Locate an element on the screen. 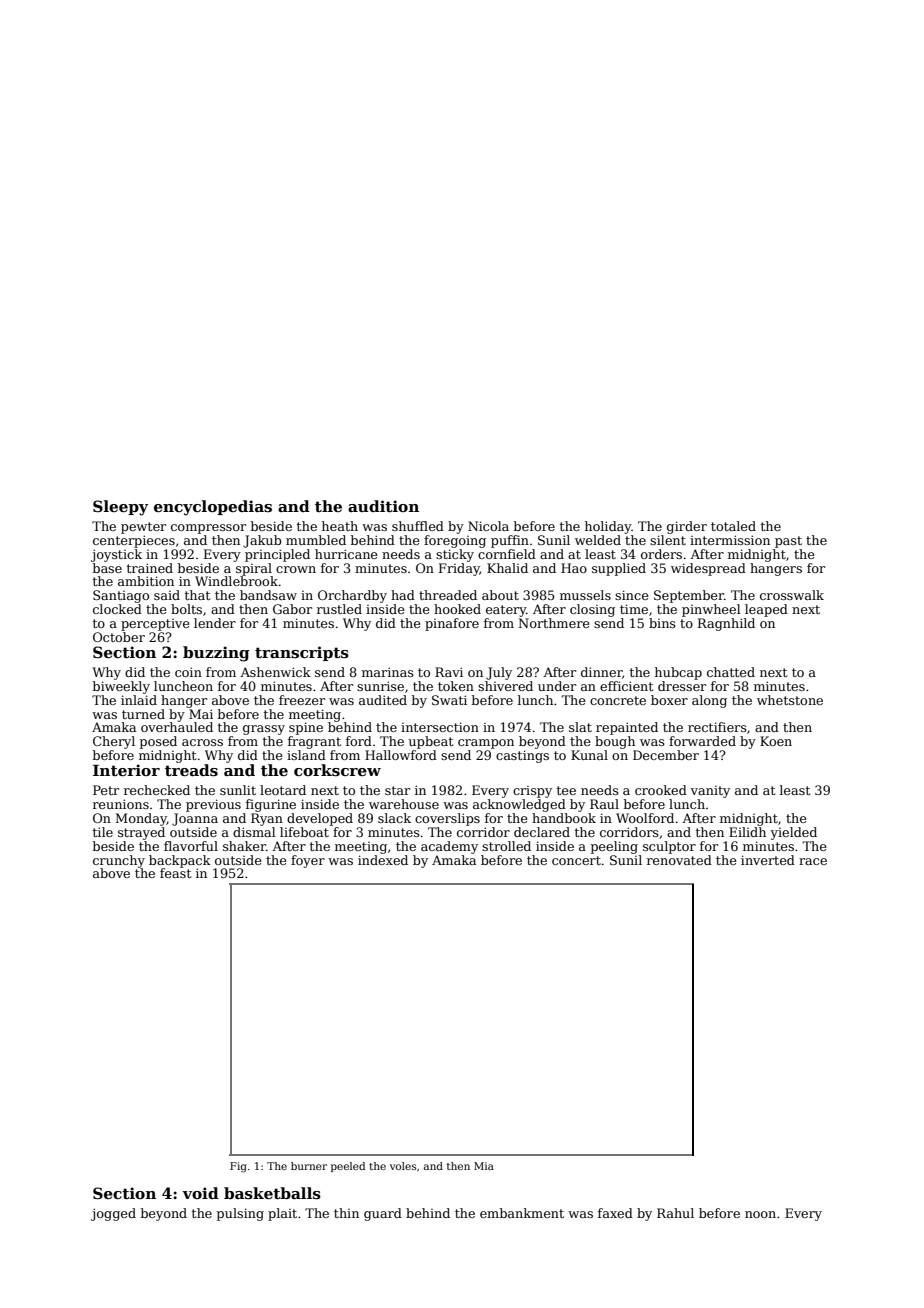 Image resolution: width=924 pixels, height=1308 pixels. that is located at coordinates (197, 595).
